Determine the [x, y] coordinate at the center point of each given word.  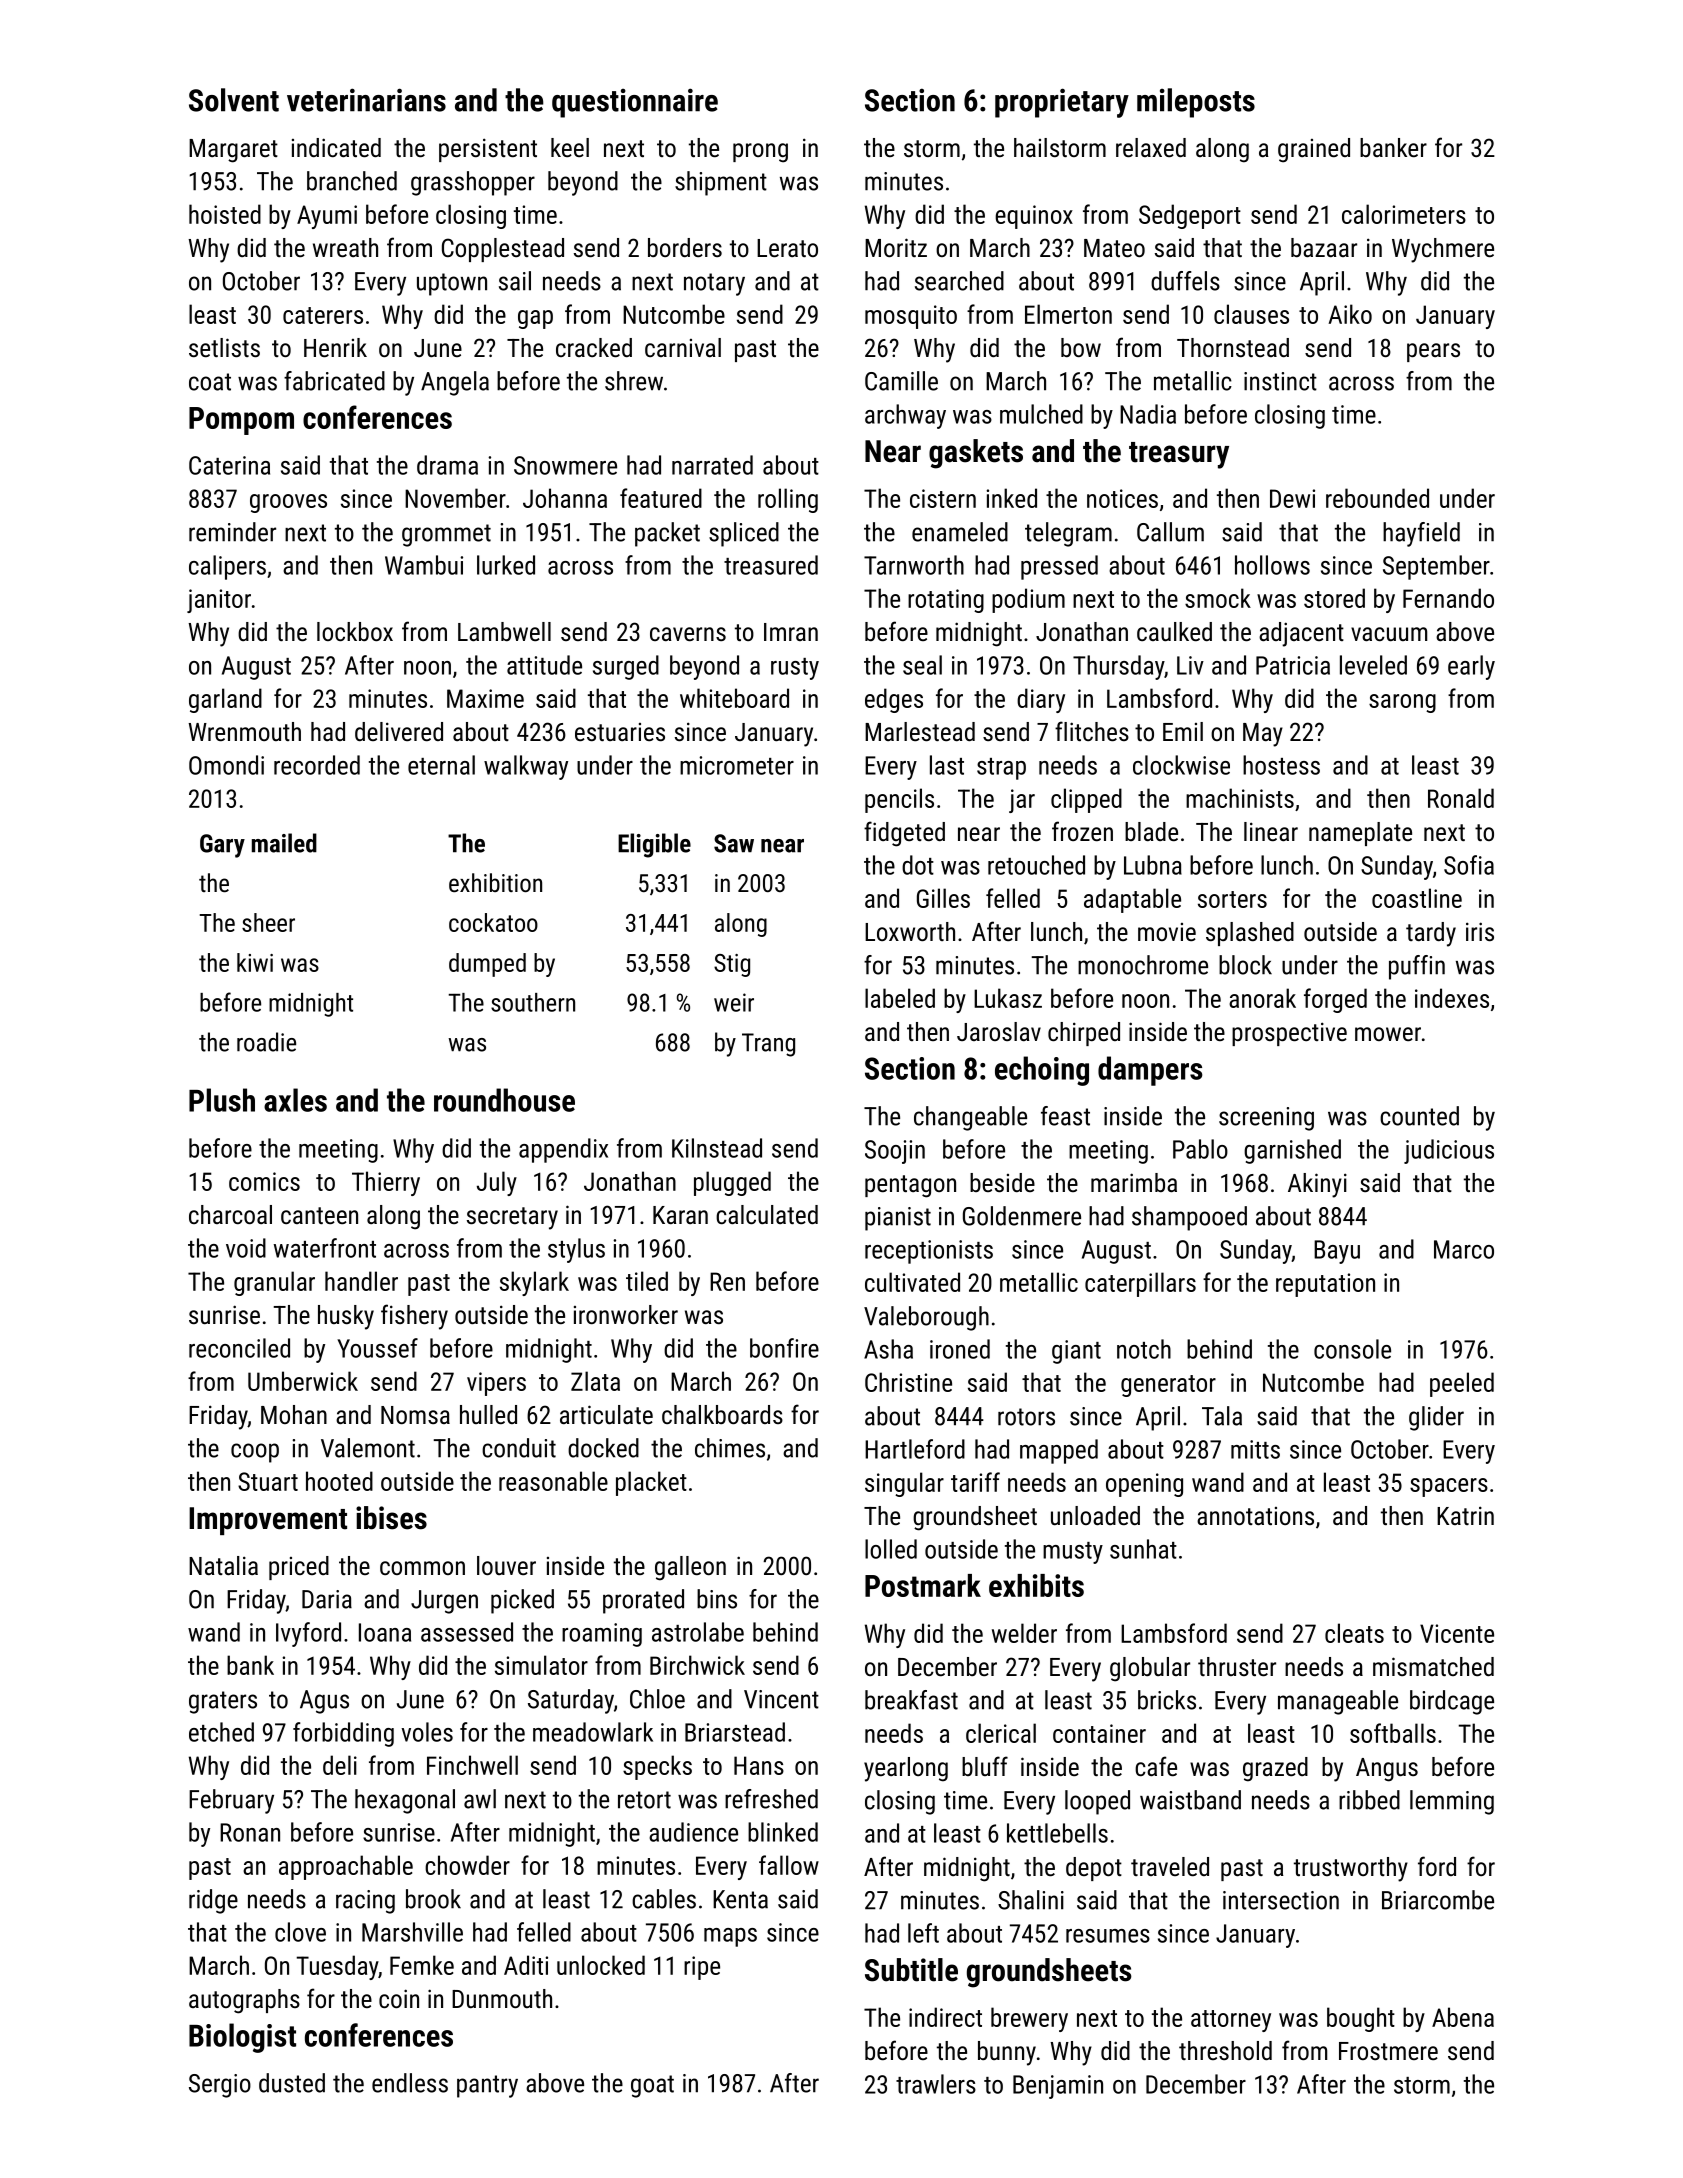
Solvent [234, 100]
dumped [487, 965]
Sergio [220, 2086]
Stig [732, 965]
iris [1480, 931]
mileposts [1196, 103]
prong [760, 153]
